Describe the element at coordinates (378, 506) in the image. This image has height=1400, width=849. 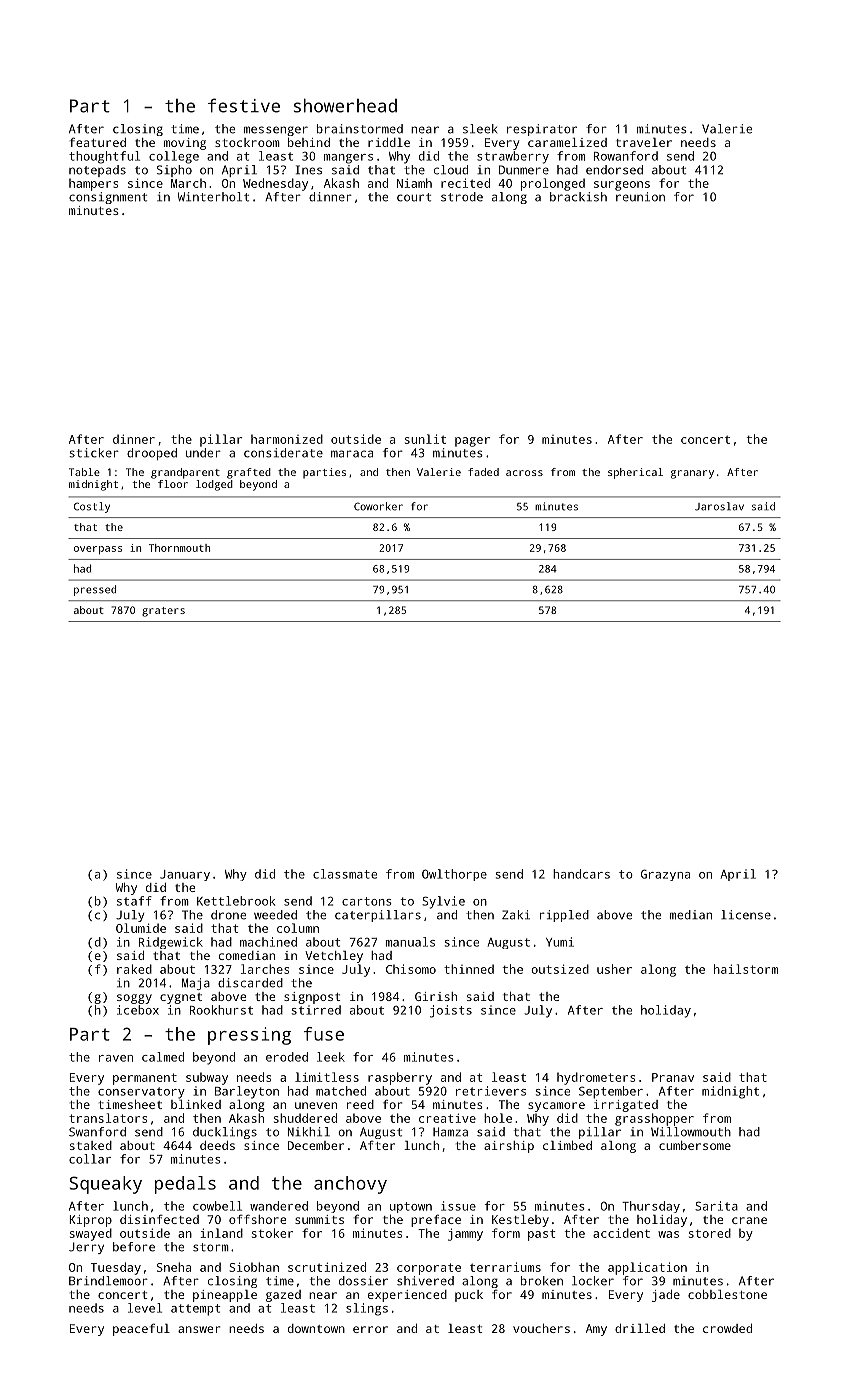
I see `Coworker` at that location.
